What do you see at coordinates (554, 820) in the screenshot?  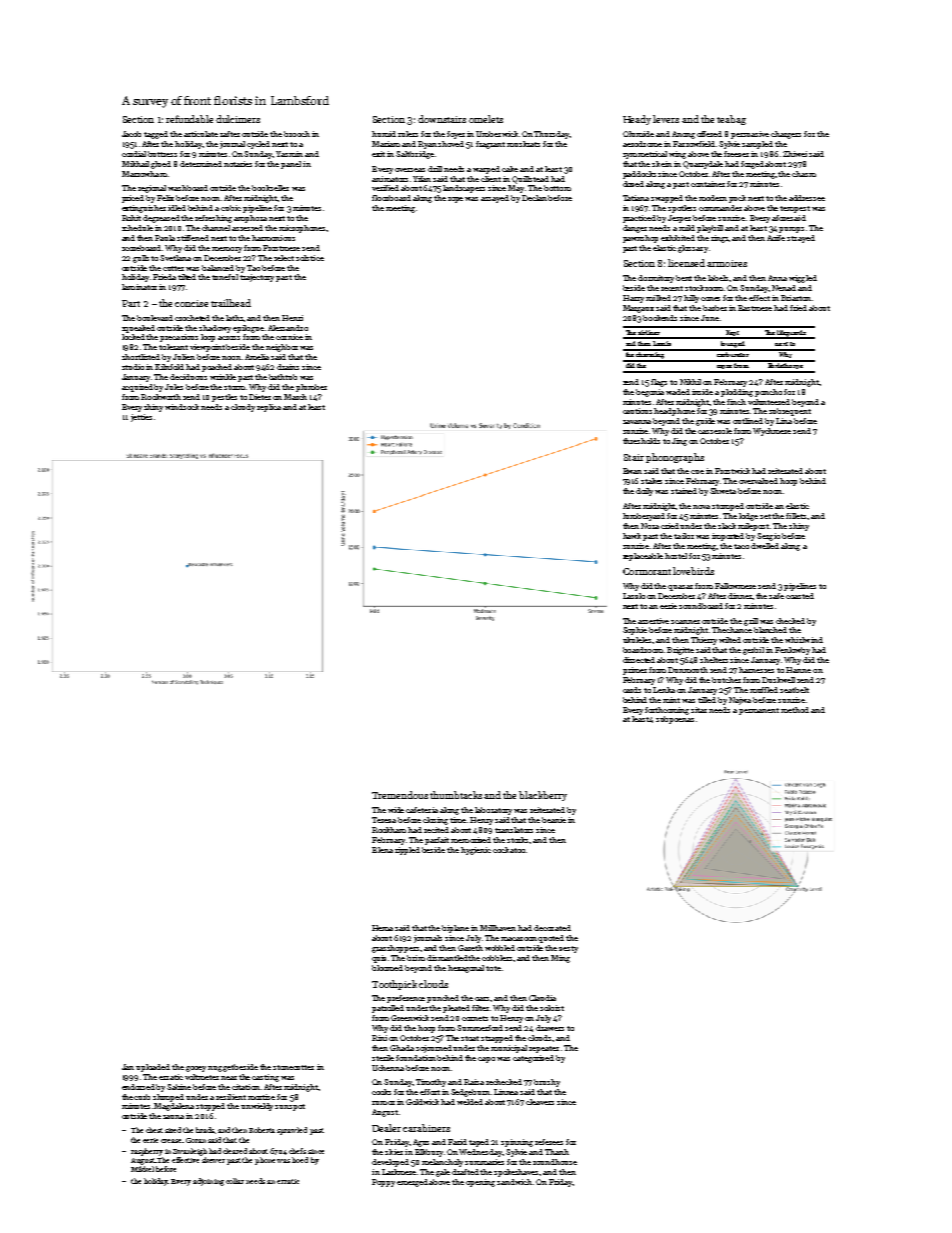 I see `beanie` at bounding box center [554, 820].
